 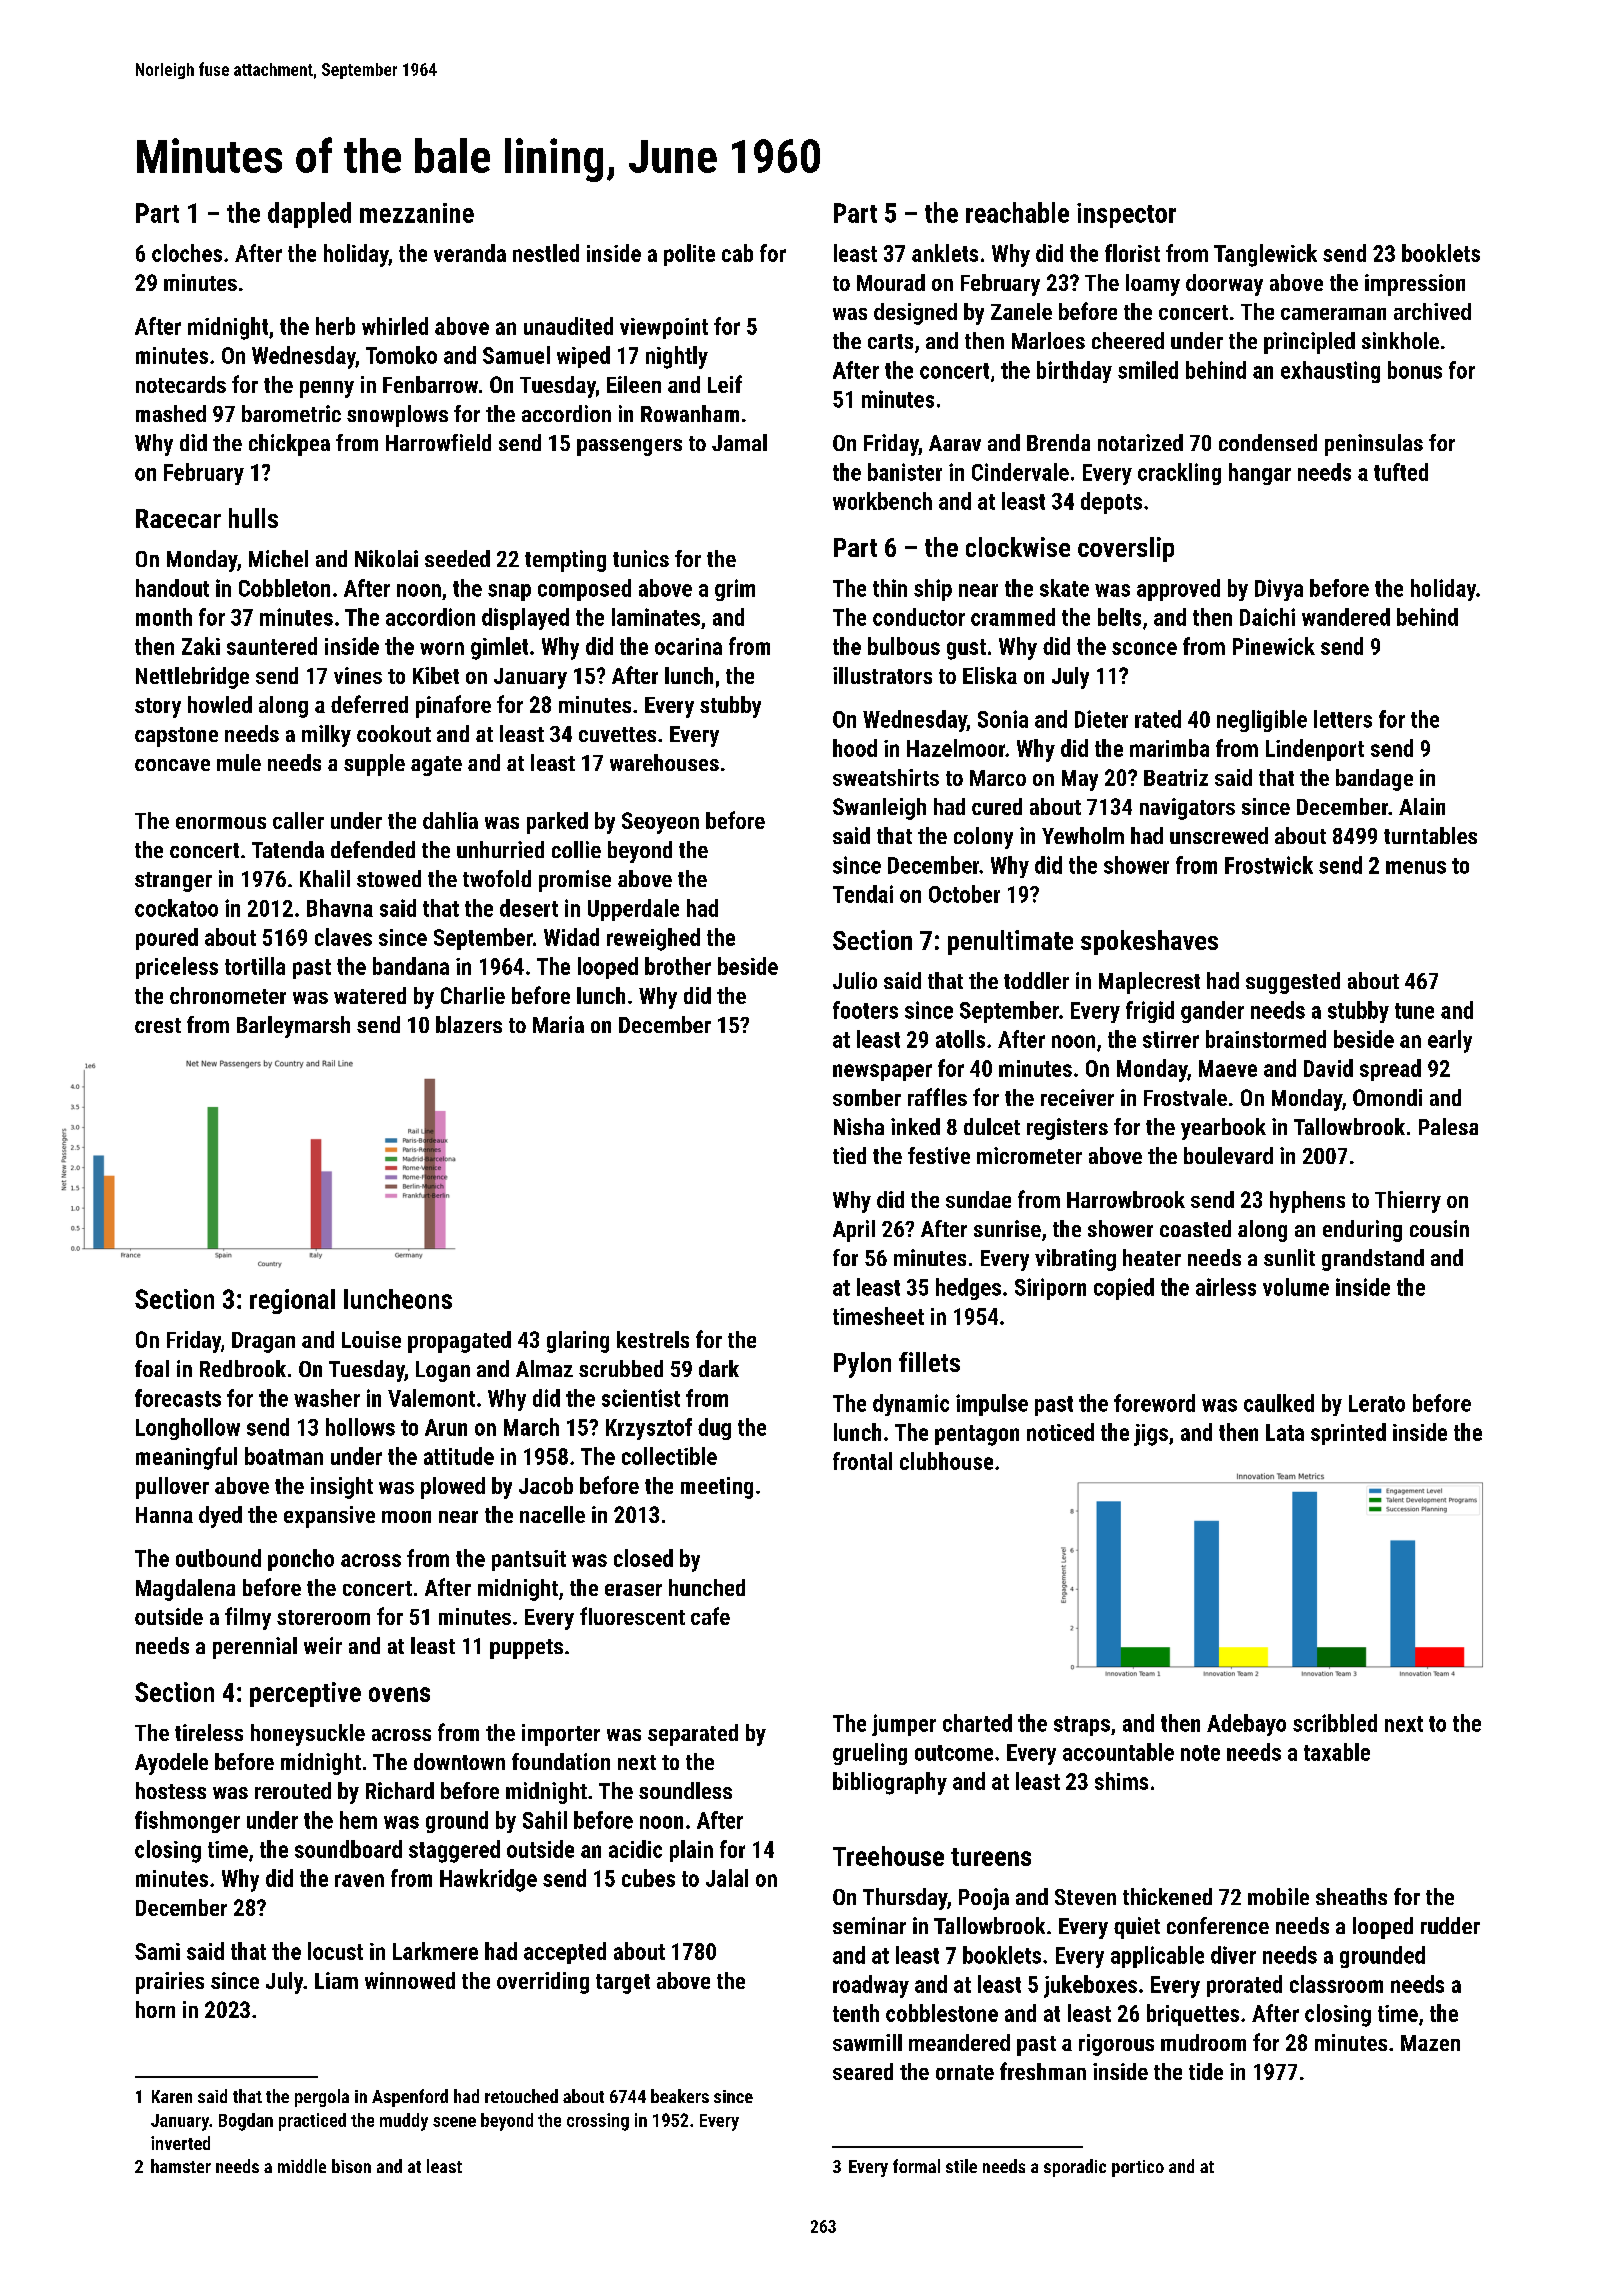 I want to click on fishmonger, so click(x=187, y=1822).
